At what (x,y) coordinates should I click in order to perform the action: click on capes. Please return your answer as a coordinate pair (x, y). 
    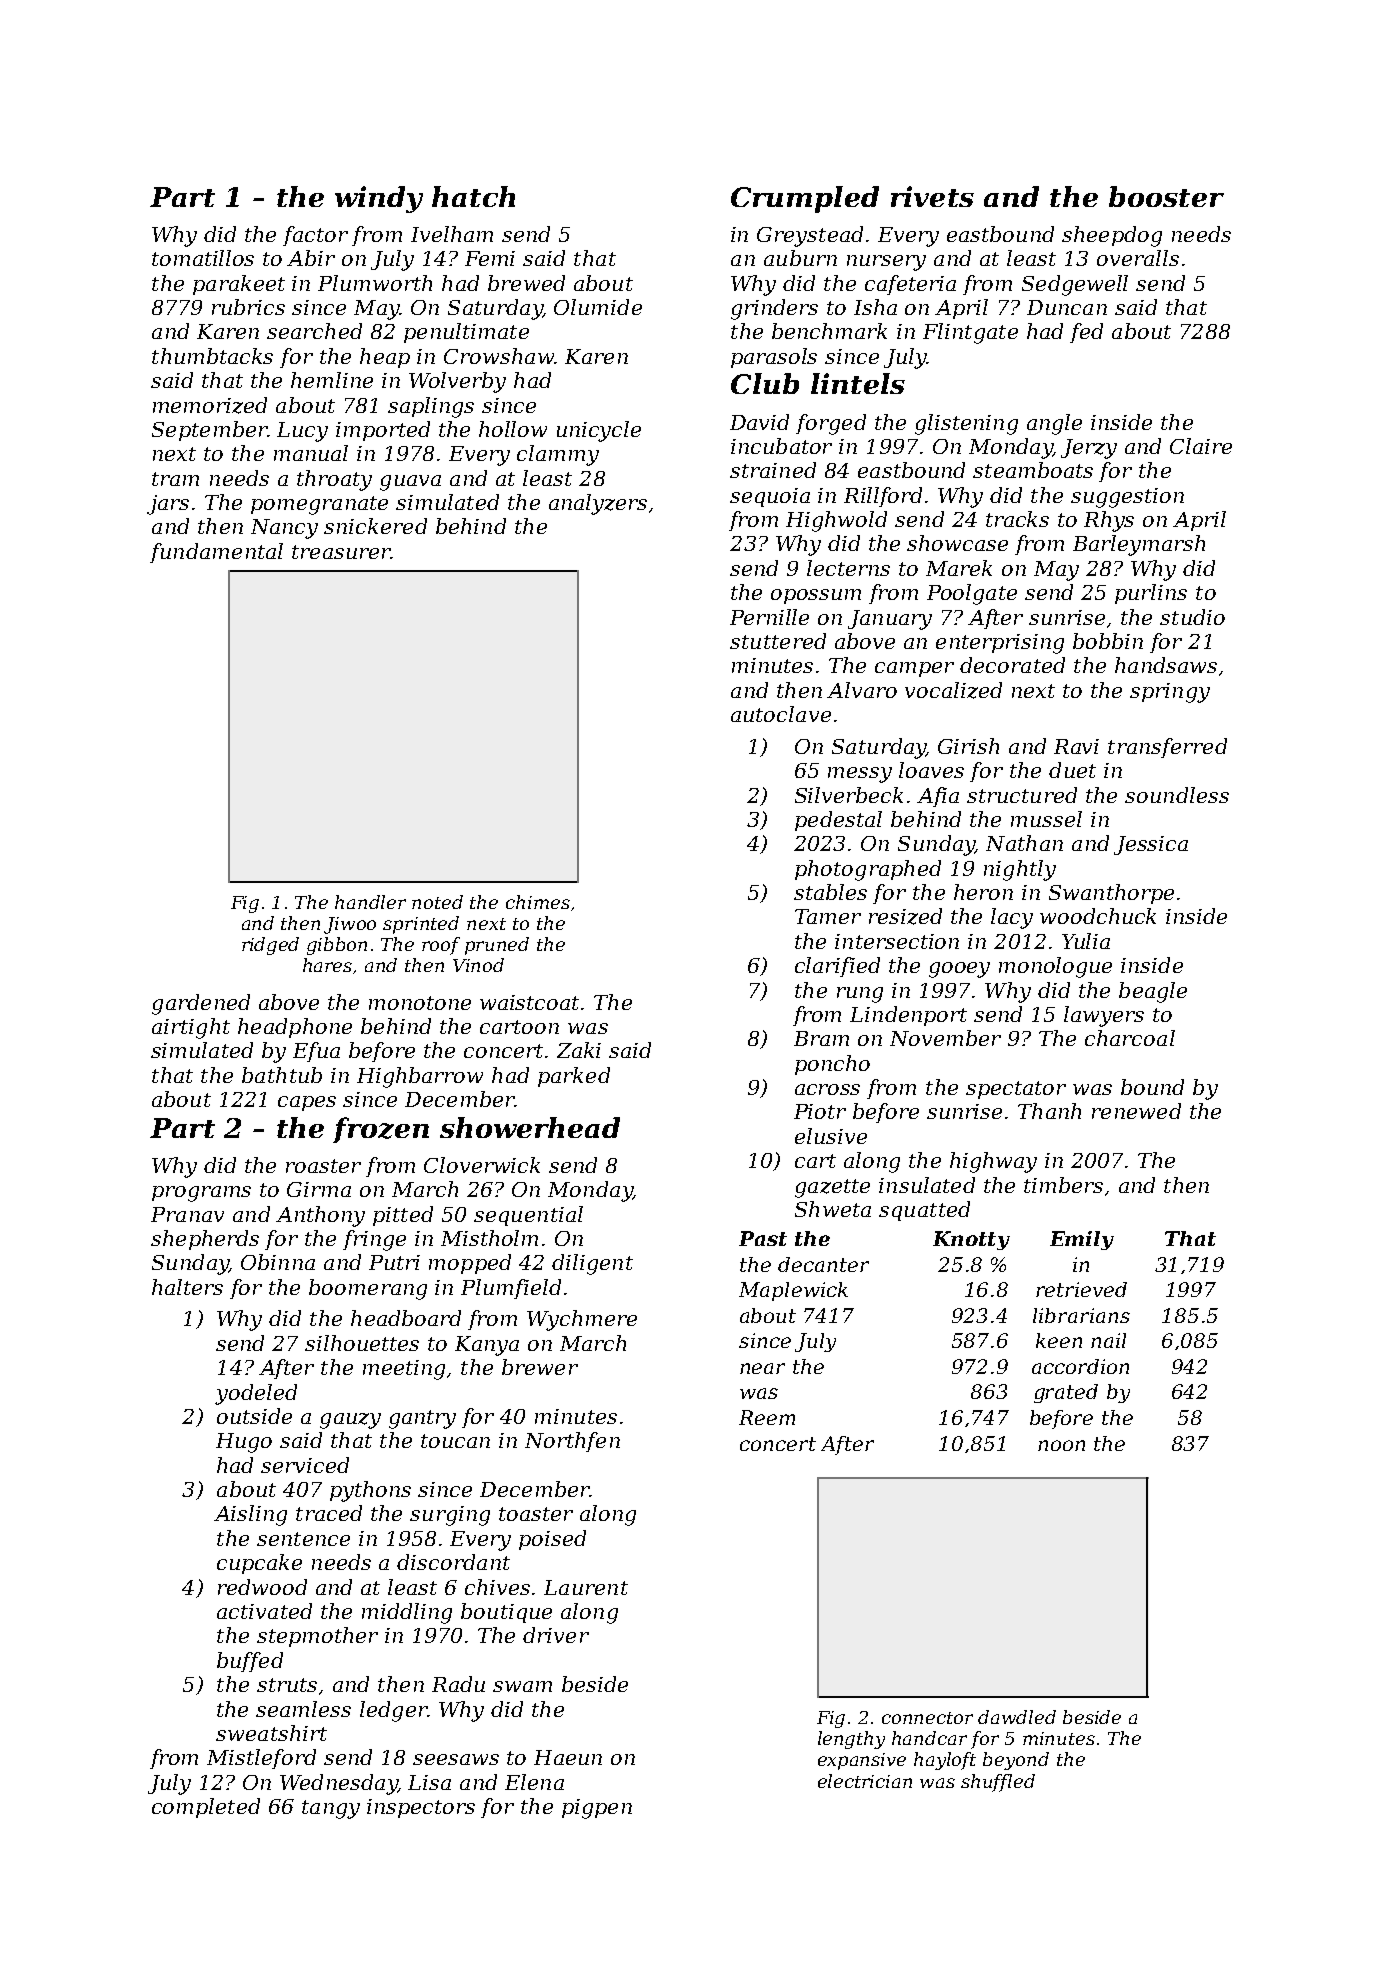
    Looking at the image, I should click on (307, 1103).
